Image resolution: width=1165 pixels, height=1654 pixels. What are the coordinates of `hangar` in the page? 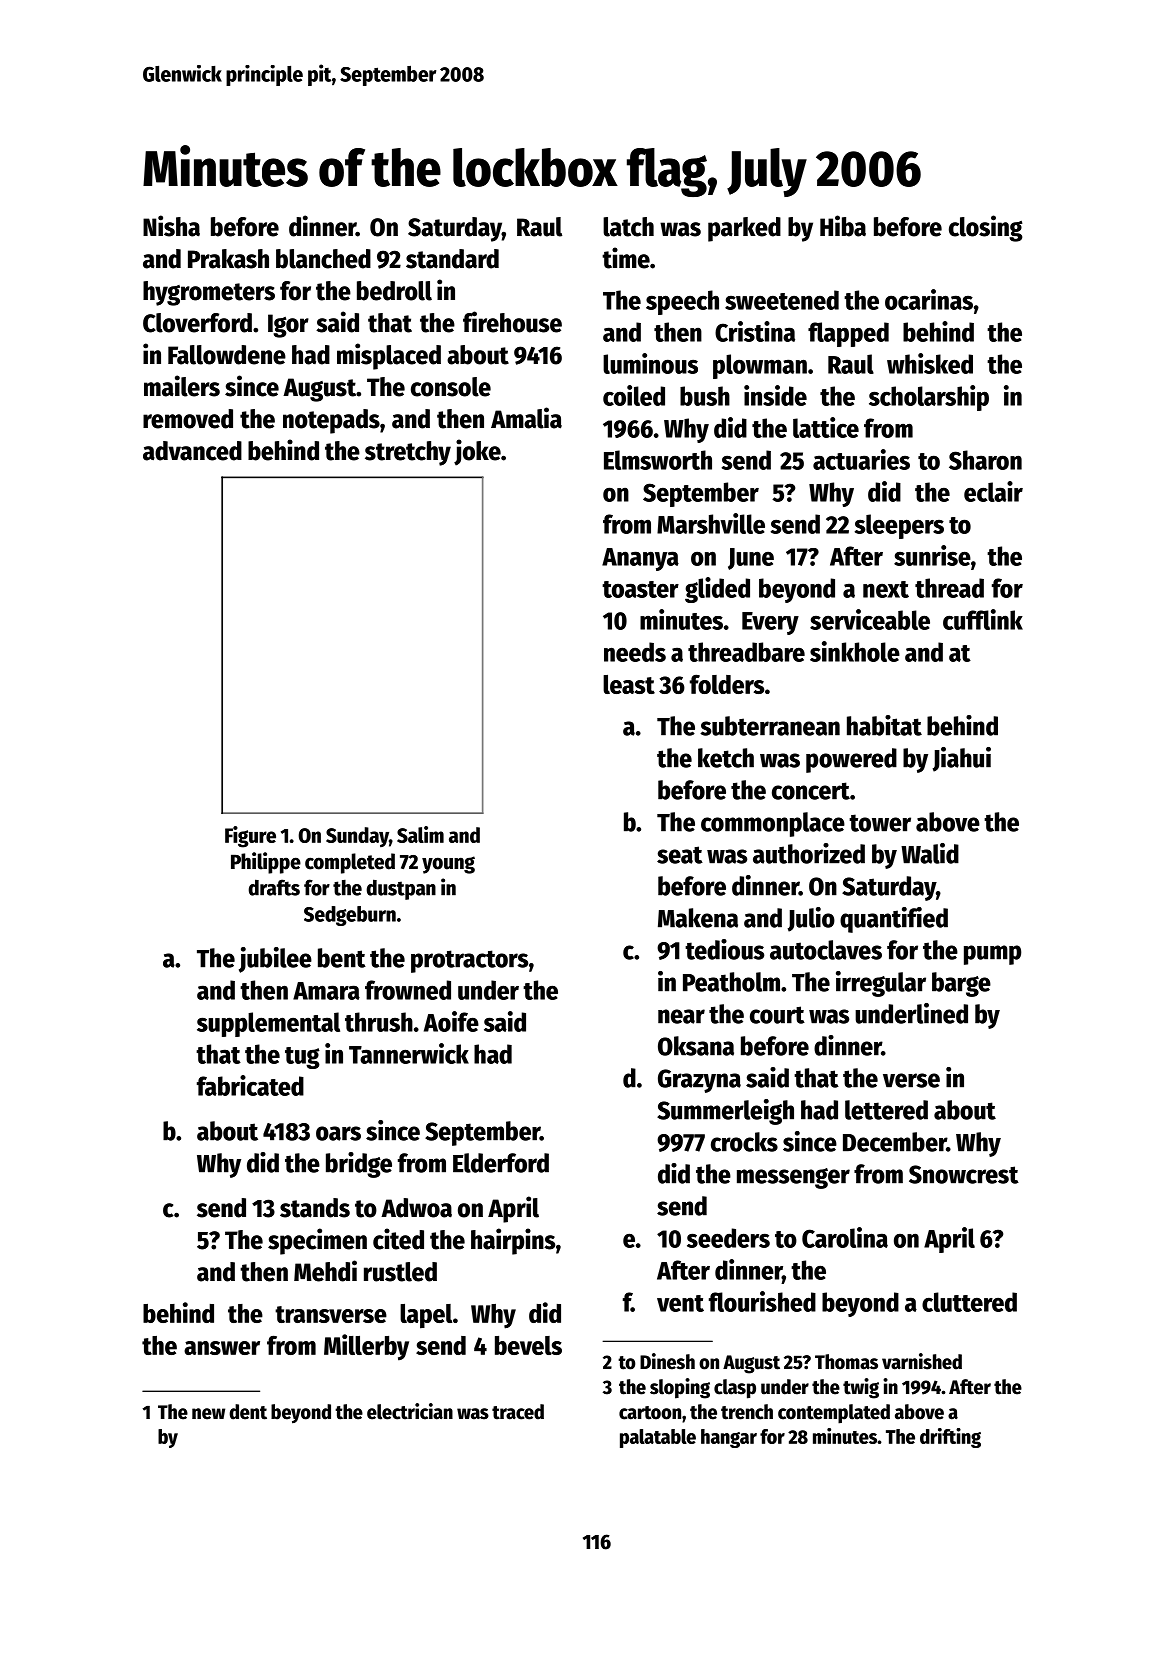 It's located at (729, 1438).
